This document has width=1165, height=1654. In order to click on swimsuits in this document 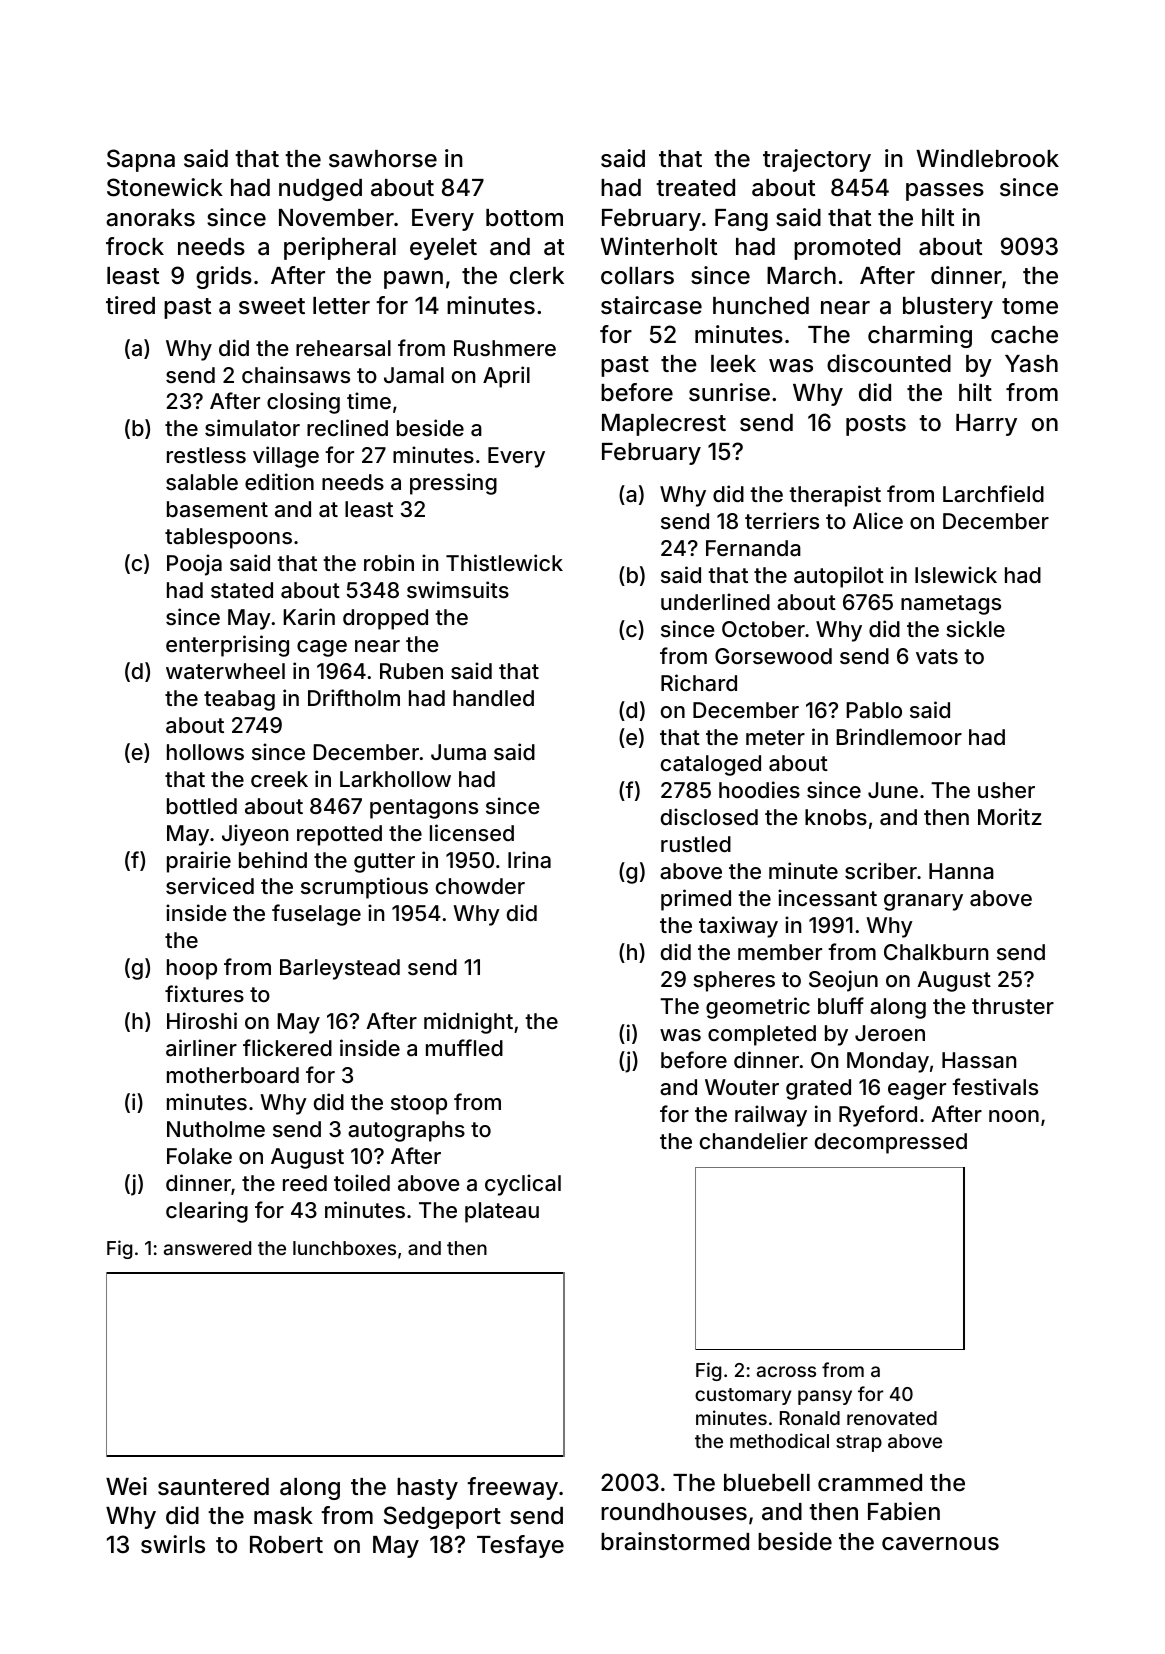, I will do `click(458, 589)`.
